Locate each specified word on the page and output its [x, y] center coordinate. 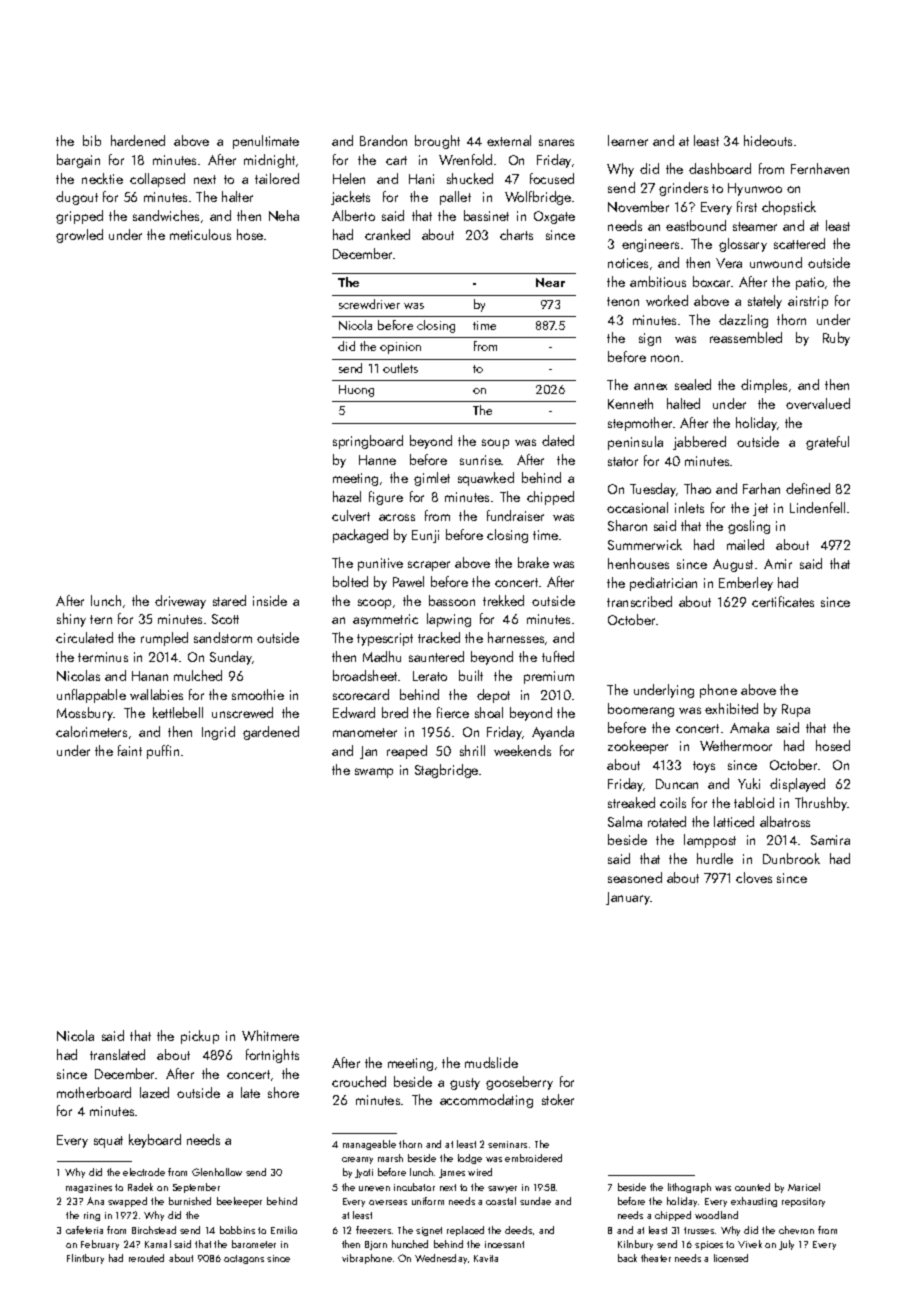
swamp [374, 773]
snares [556, 142]
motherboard [94, 1092]
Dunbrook [791, 858]
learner [628, 140]
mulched [198, 675]
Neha [284, 215]
